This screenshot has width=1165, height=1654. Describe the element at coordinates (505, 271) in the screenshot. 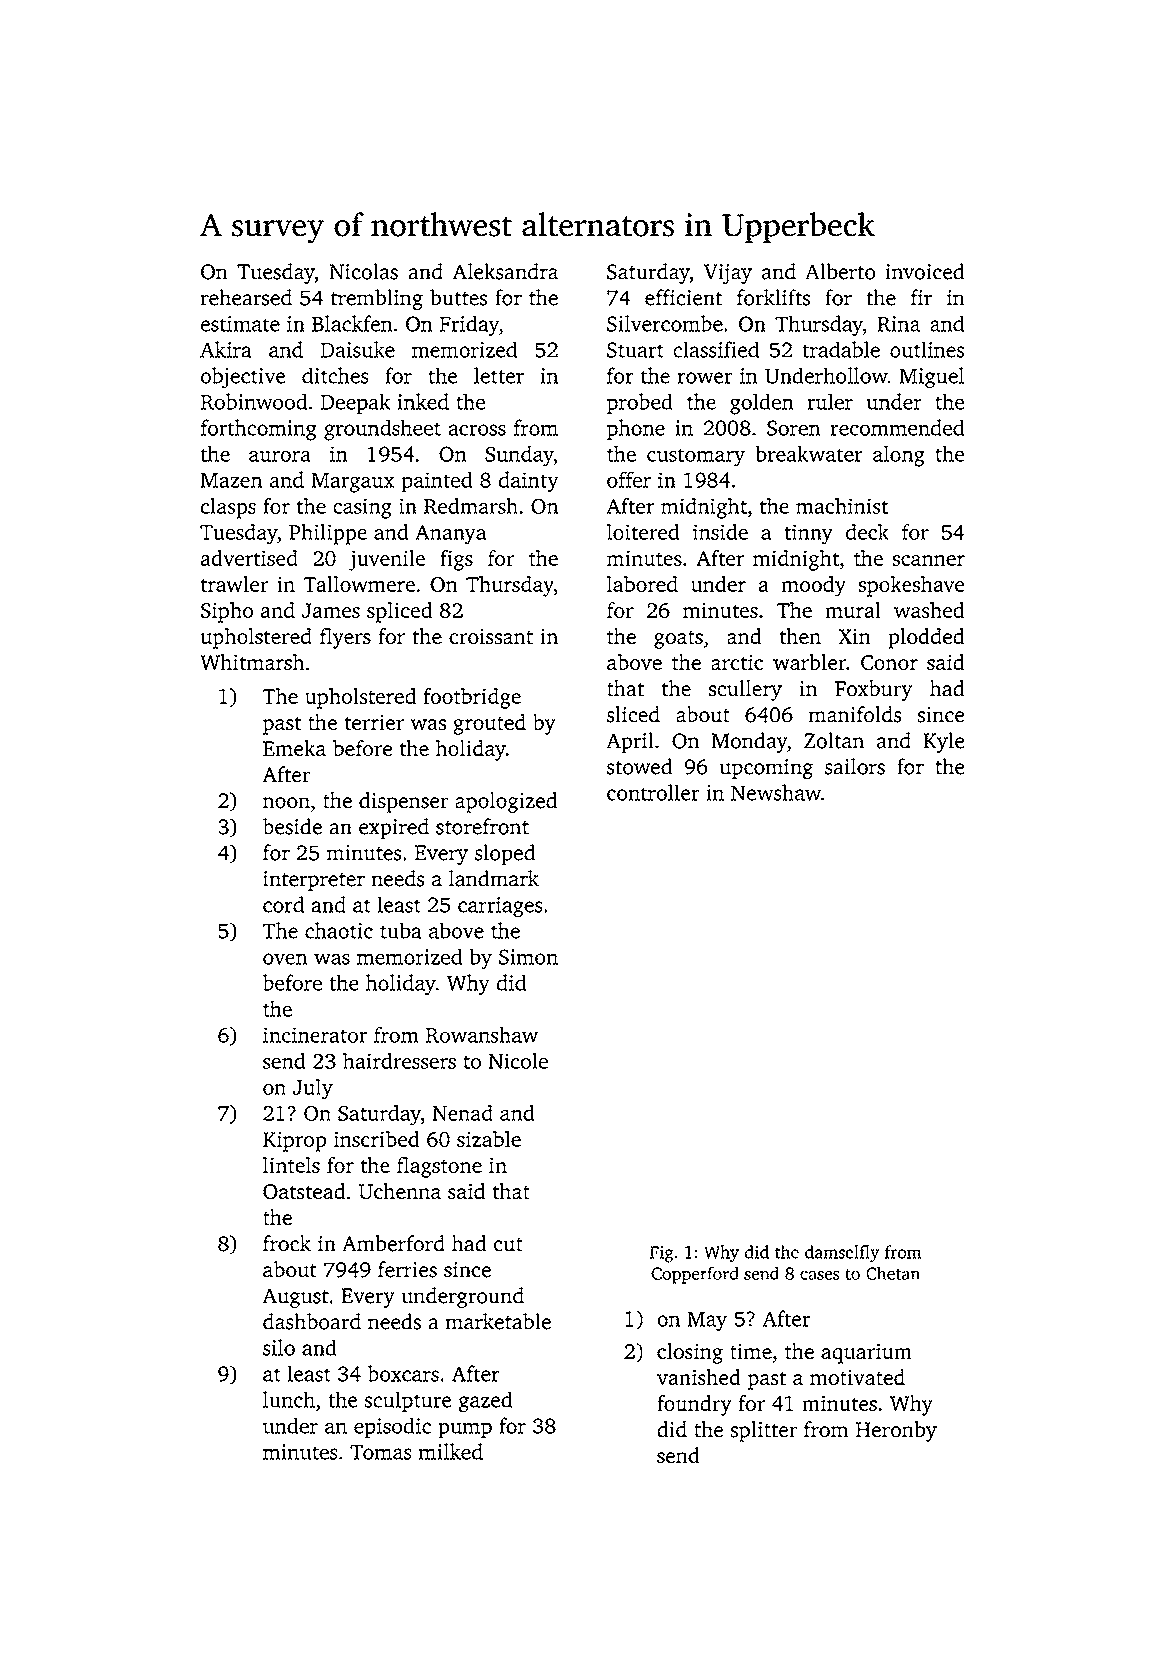

I see `Aleksandra` at that location.
